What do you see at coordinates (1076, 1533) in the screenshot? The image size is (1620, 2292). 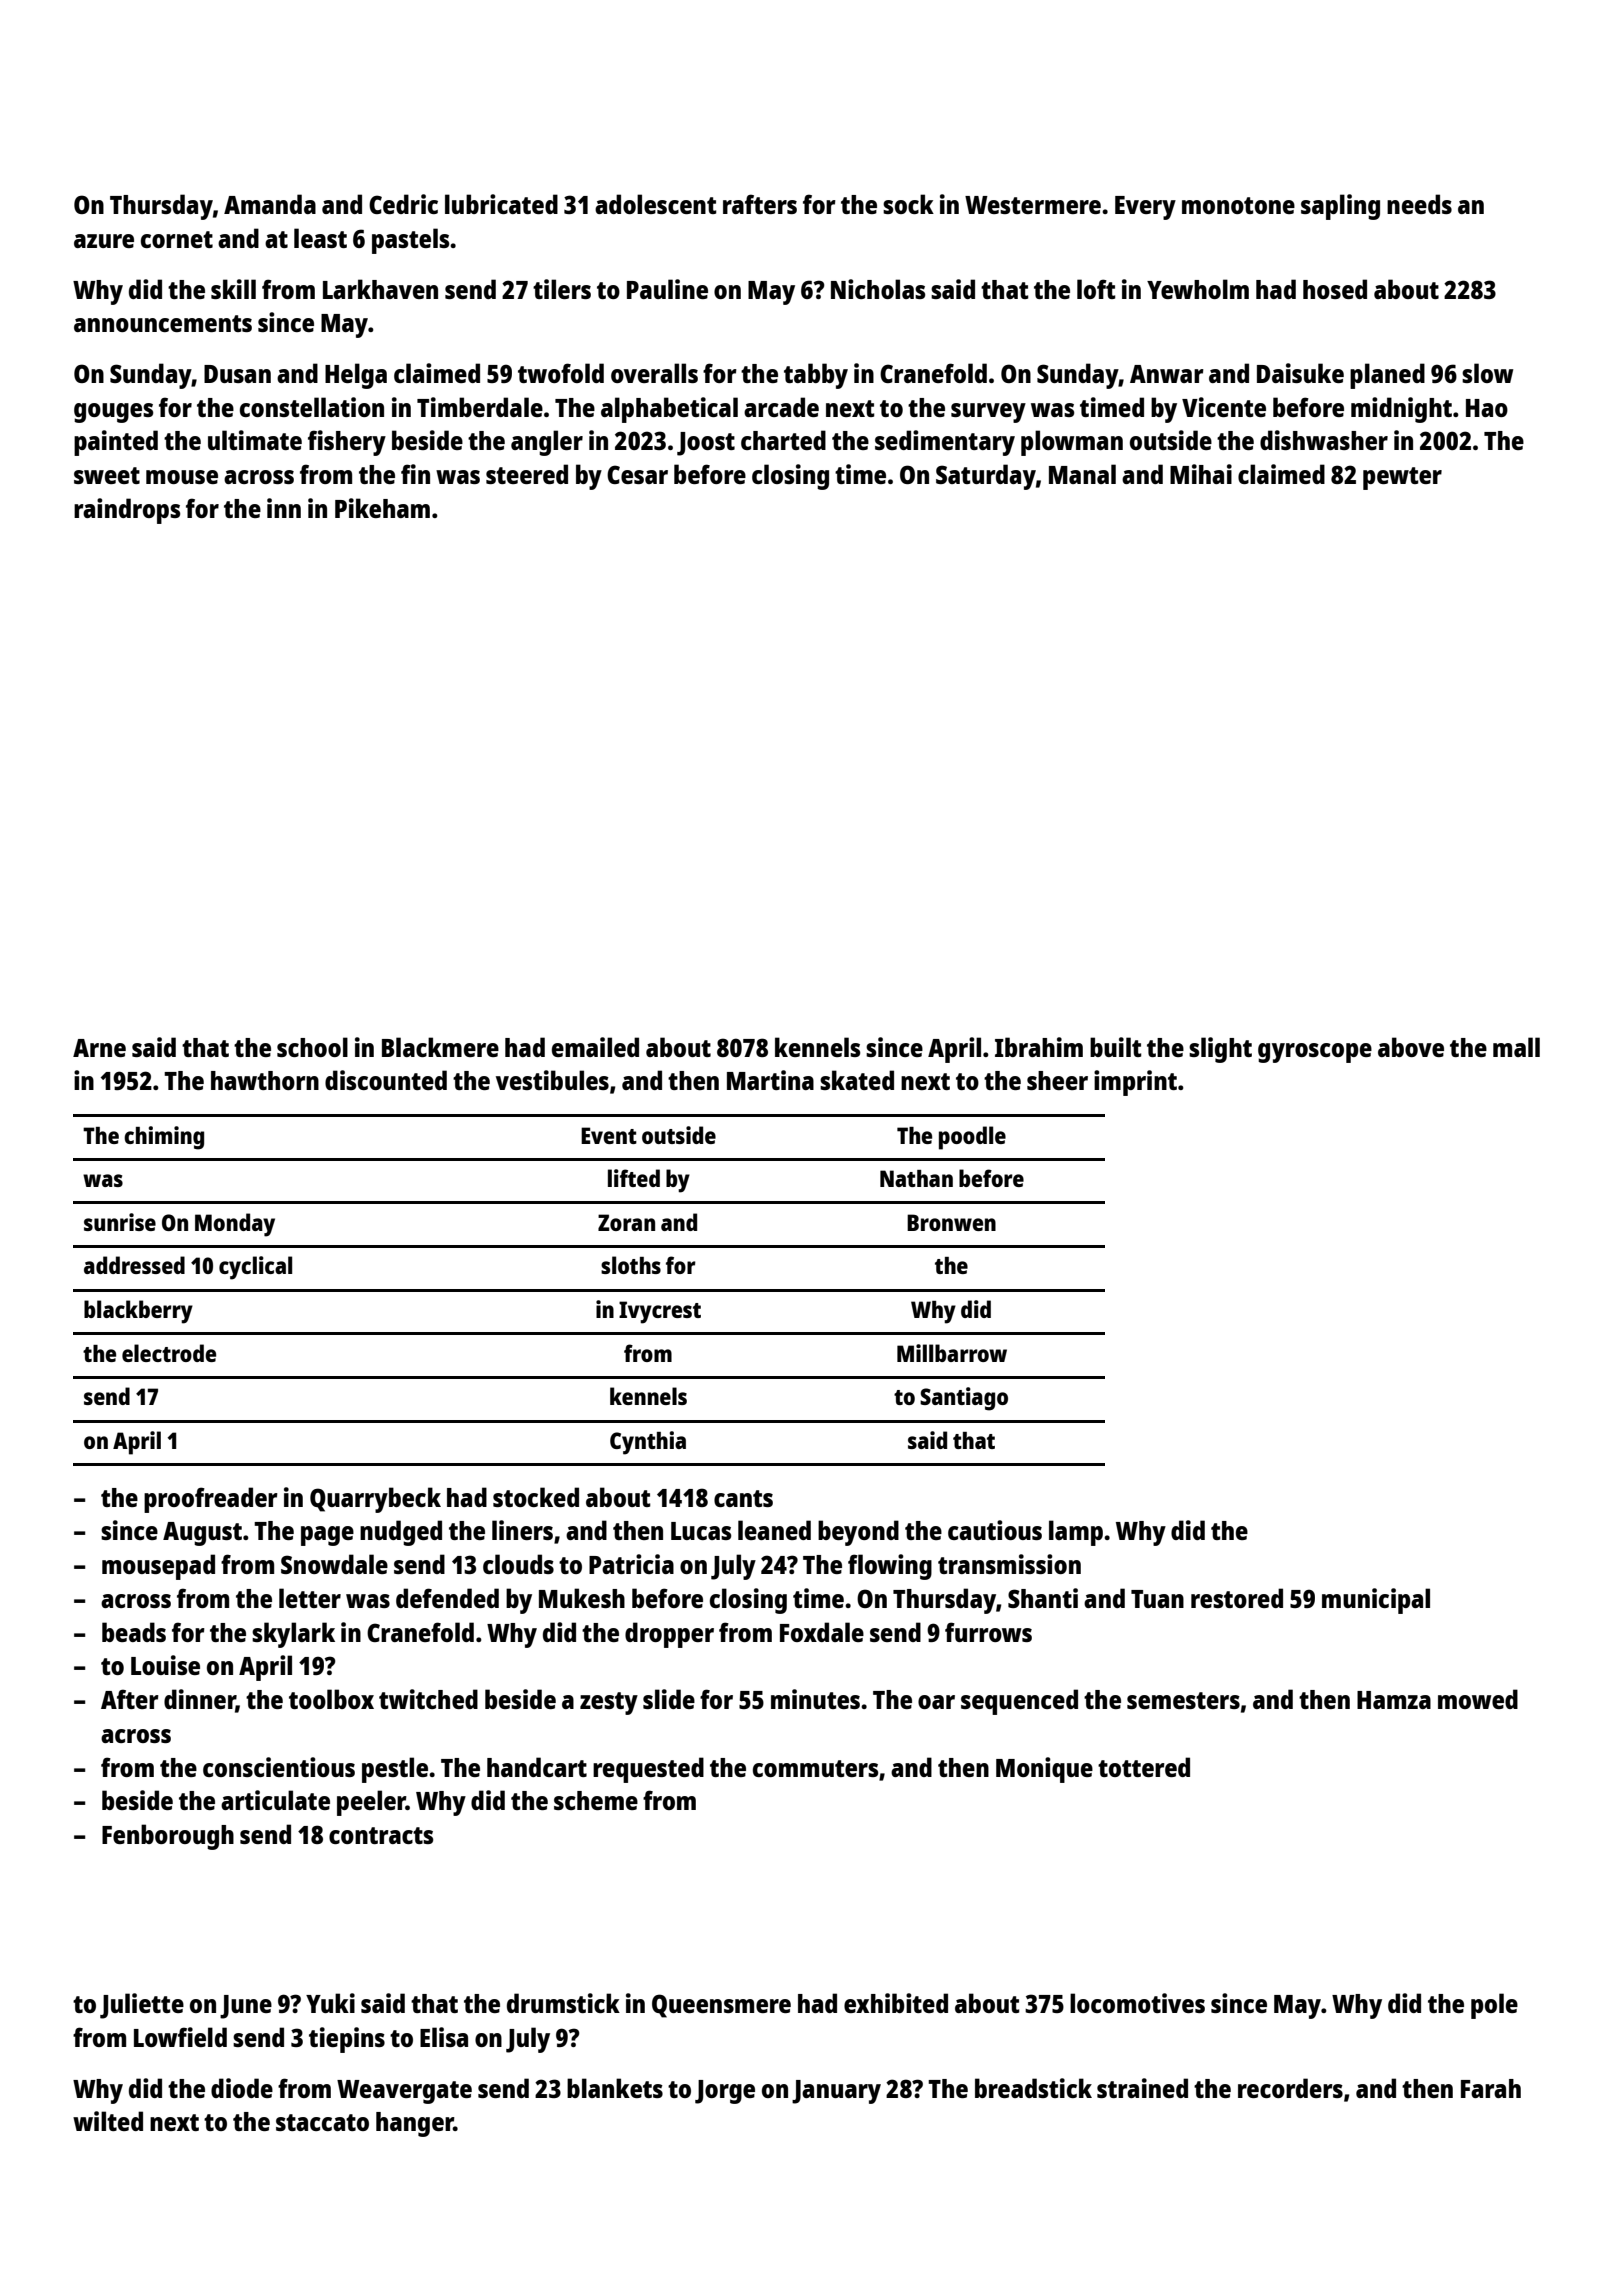 I see `lamp` at bounding box center [1076, 1533].
